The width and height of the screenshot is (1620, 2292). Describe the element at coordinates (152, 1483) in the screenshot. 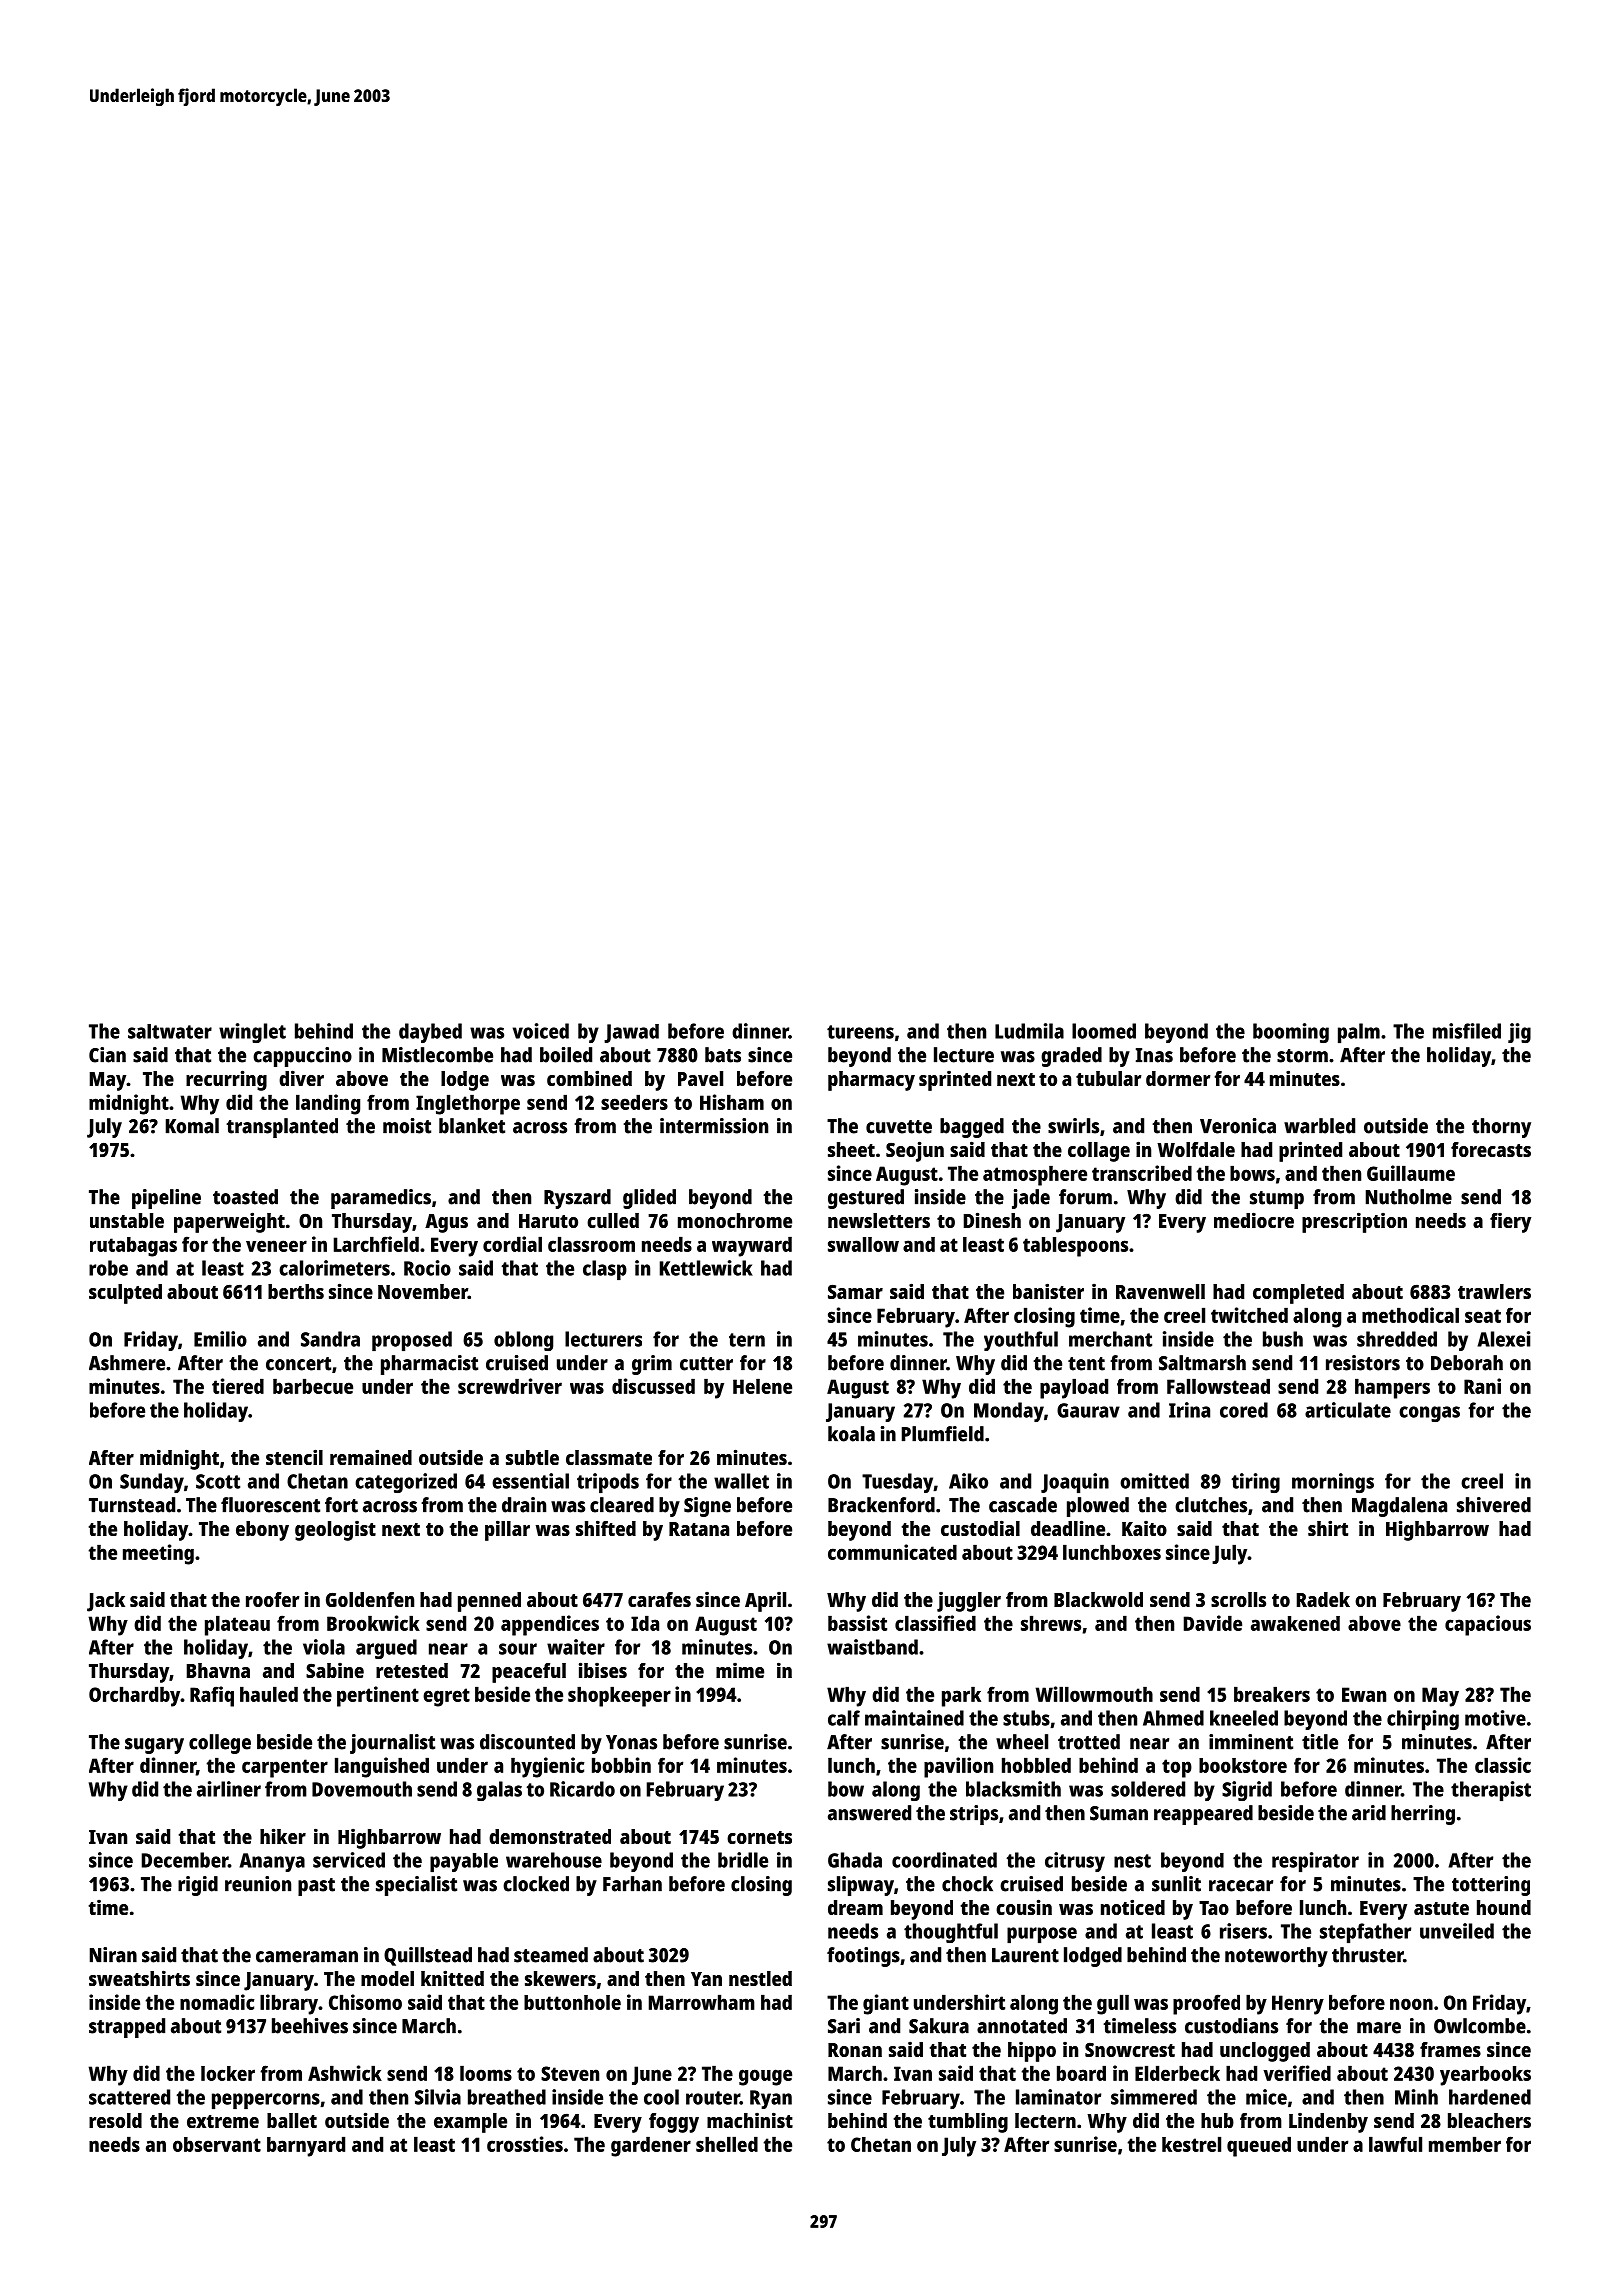

I see `Sunday` at that location.
